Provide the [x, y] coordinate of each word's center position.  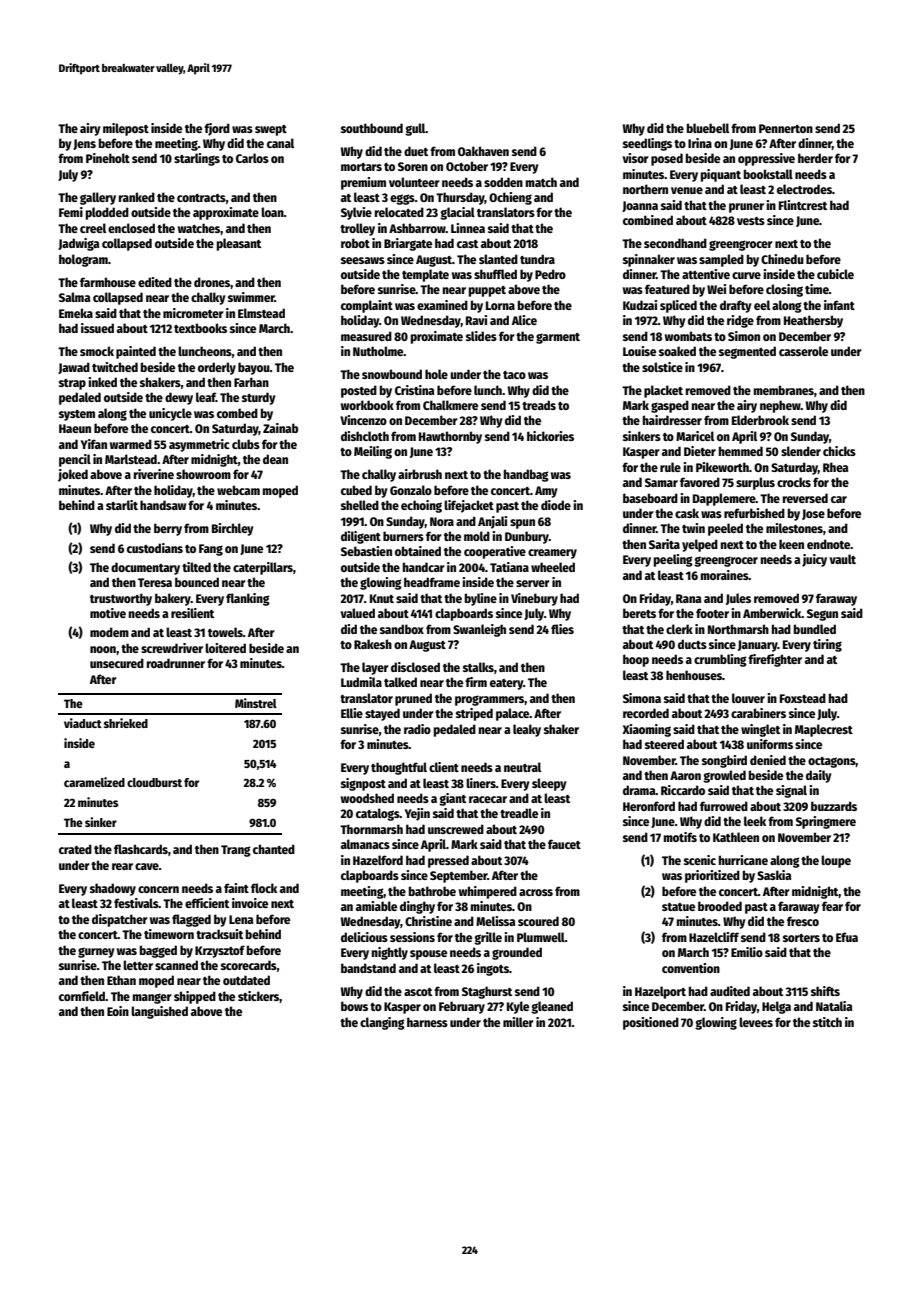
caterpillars [263, 568]
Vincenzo [363, 420]
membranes [784, 390]
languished [159, 1012]
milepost [126, 129]
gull [415, 129]
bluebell [708, 128]
